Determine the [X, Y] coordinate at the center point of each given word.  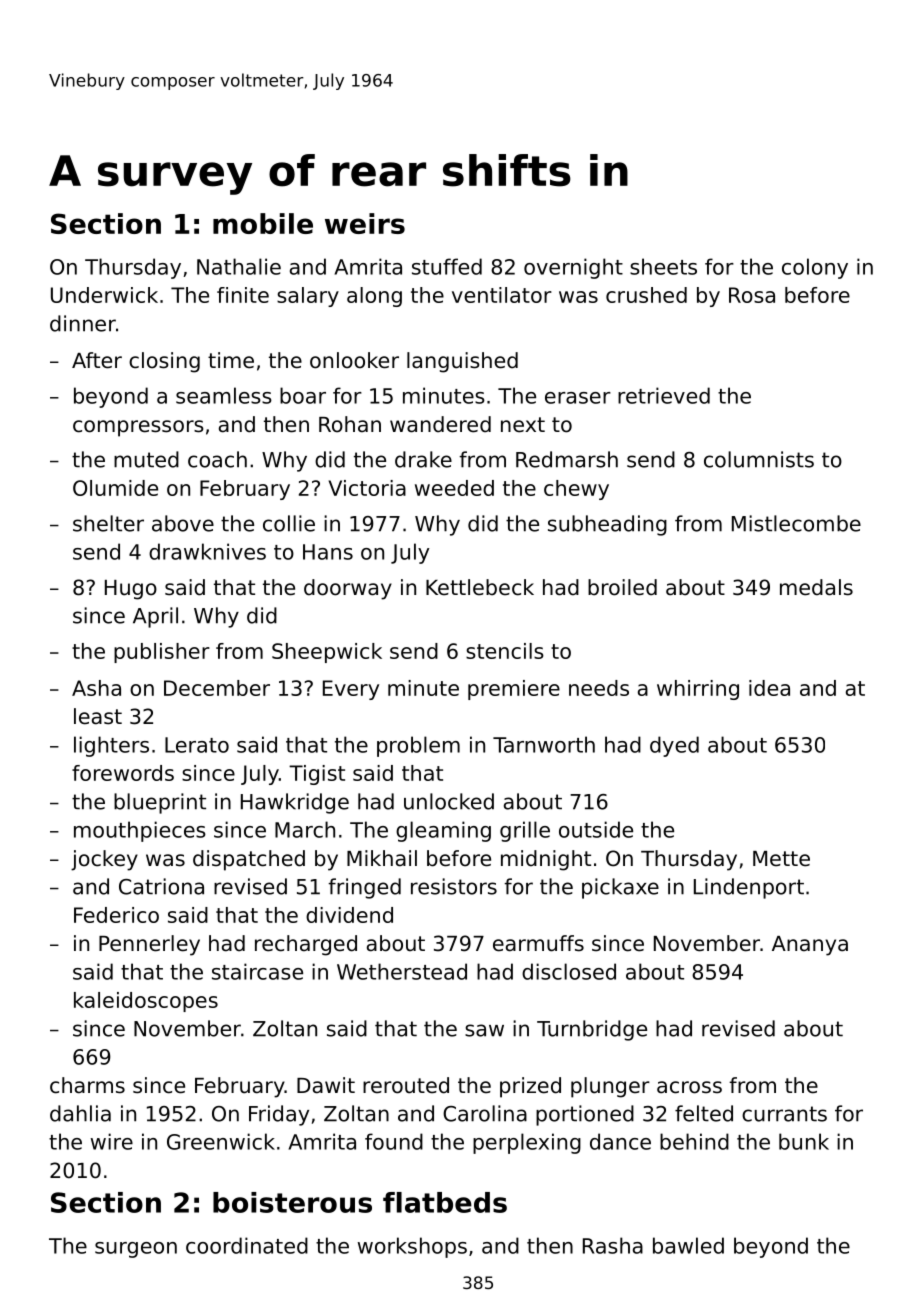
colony [815, 268]
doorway [348, 589]
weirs [365, 223]
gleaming [443, 831]
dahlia [80, 1113]
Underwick [104, 295]
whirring [698, 690]
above [183, 523]
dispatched [249, 860]
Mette [781, 859]
